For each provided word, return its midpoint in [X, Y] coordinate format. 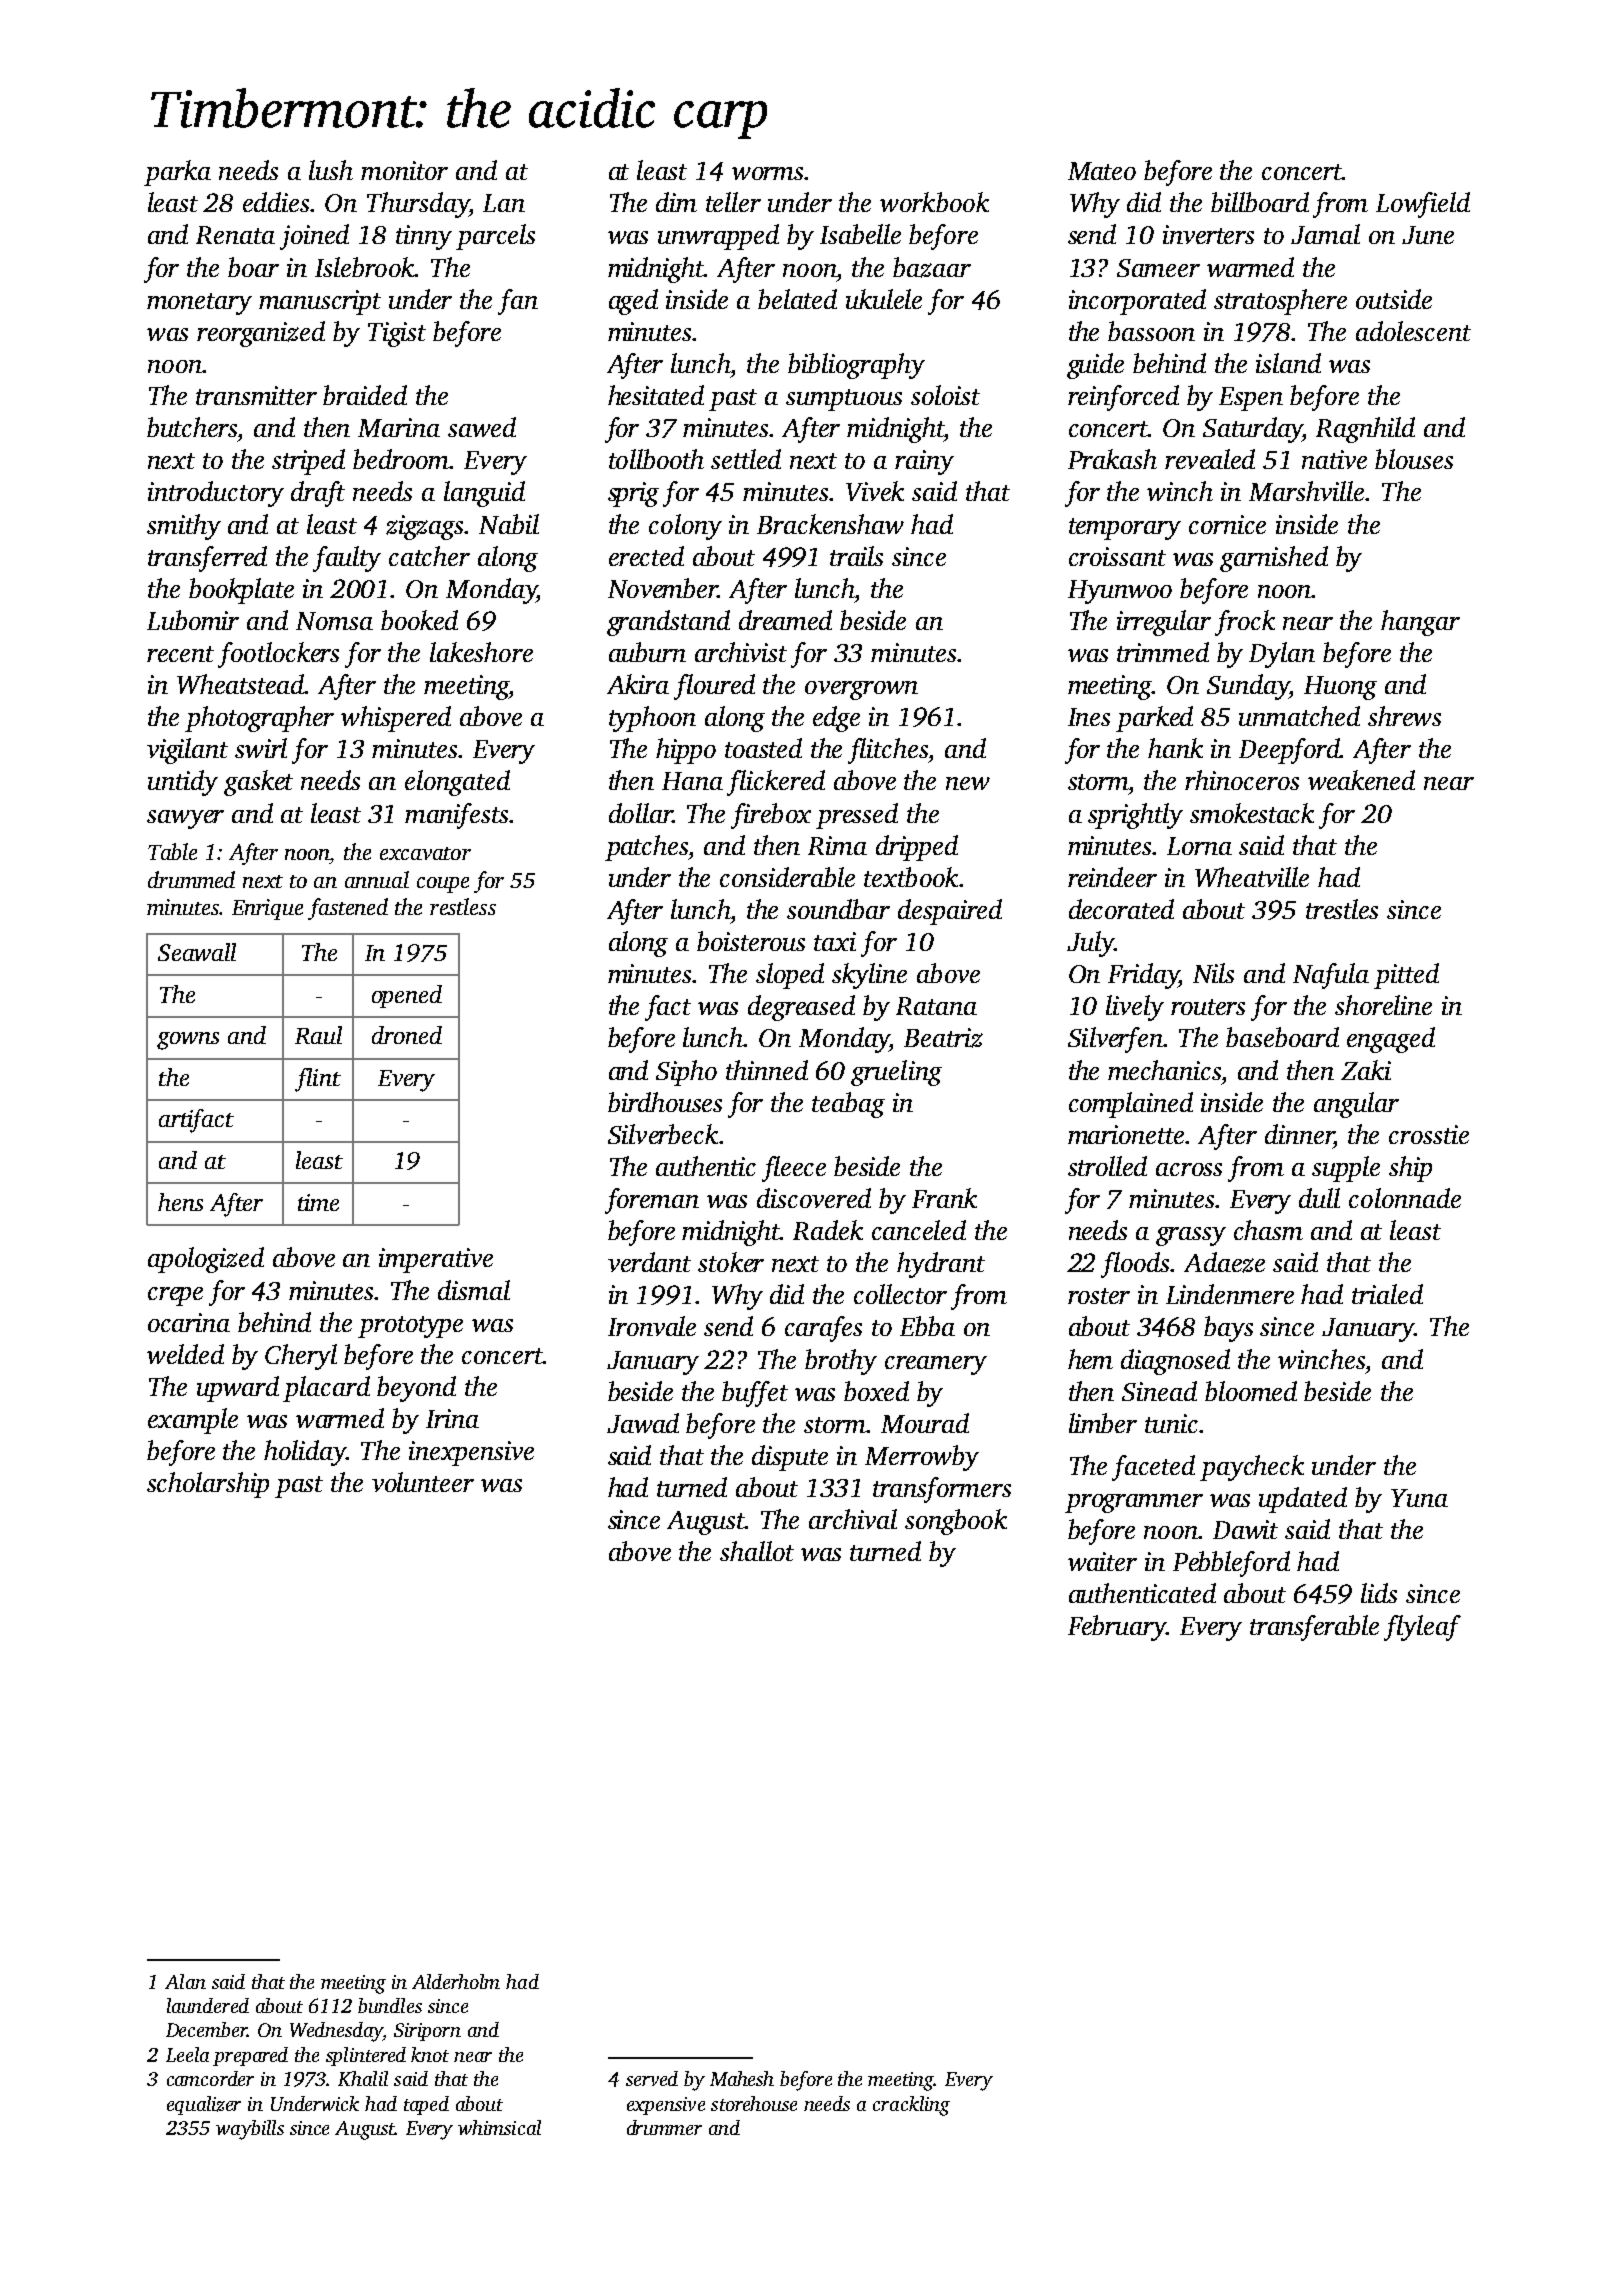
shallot [757, 1551]
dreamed [785, 620]
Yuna [1419, 1498]
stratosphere [1280, 302]
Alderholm [456, 1981]
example [193, 1421]
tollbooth [656, 459]
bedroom [401, 459]
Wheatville [1252, 877]
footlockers [278, 655]
